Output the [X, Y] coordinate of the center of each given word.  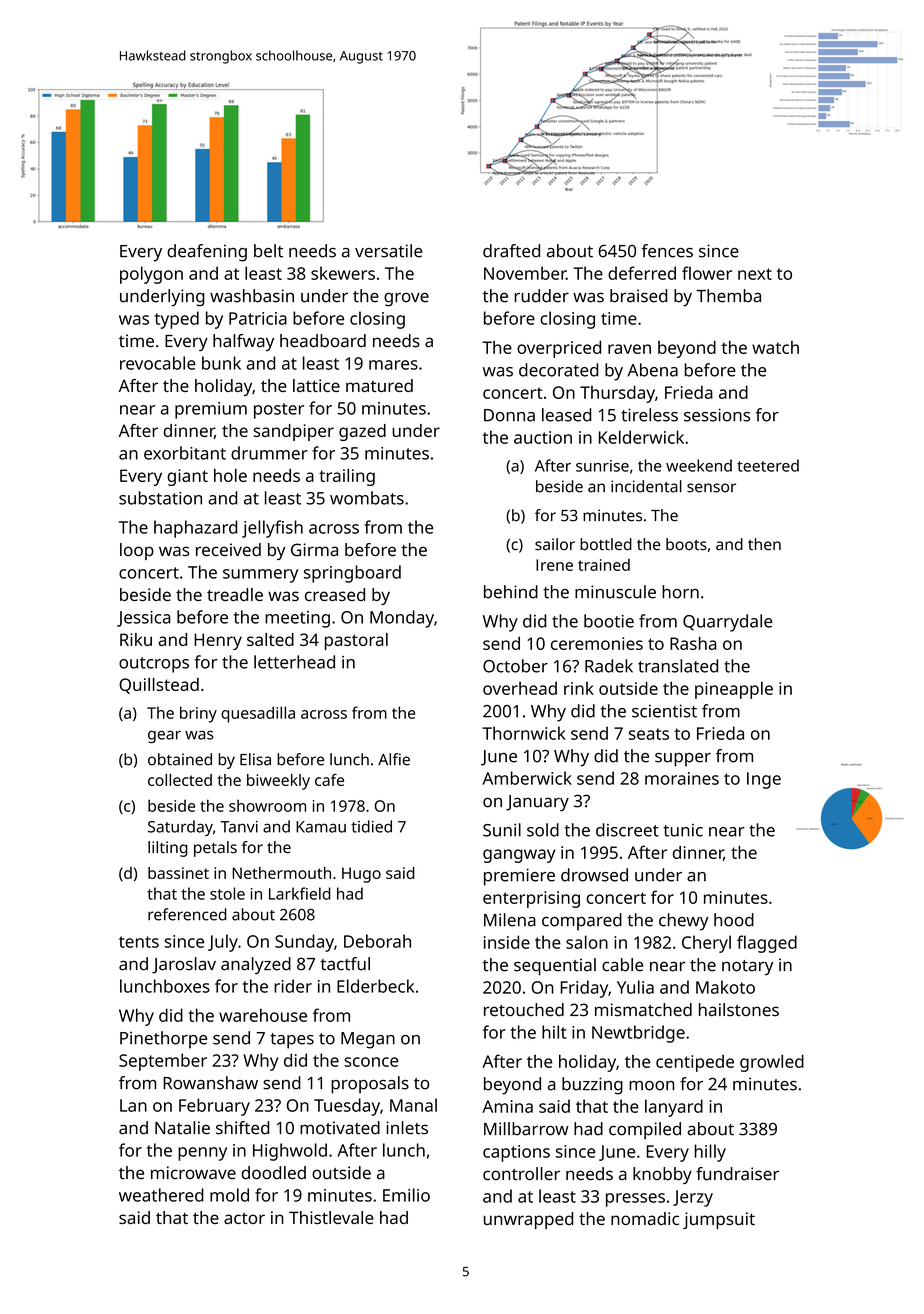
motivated [340, 1128]
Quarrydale [727, 623]
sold [543, 830]
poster [279, 411]
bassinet [178, 873]
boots [686, 544]
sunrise [602, 466]
